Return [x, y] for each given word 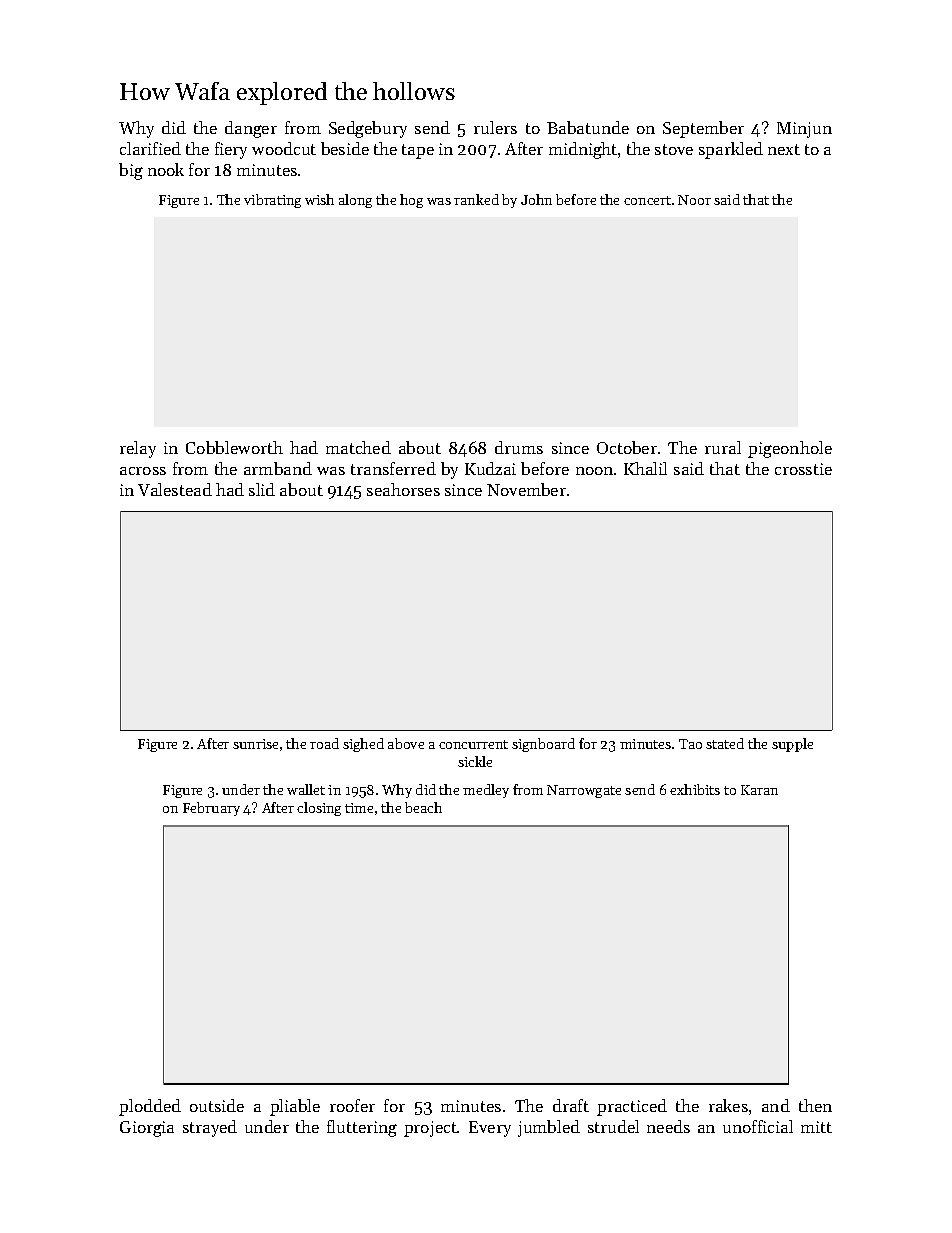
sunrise [255, 744]
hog [411, 201]
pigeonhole [790, 449]
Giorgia [147, 1129]
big [131, 171]
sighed [363, 745]
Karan [759, 790]
